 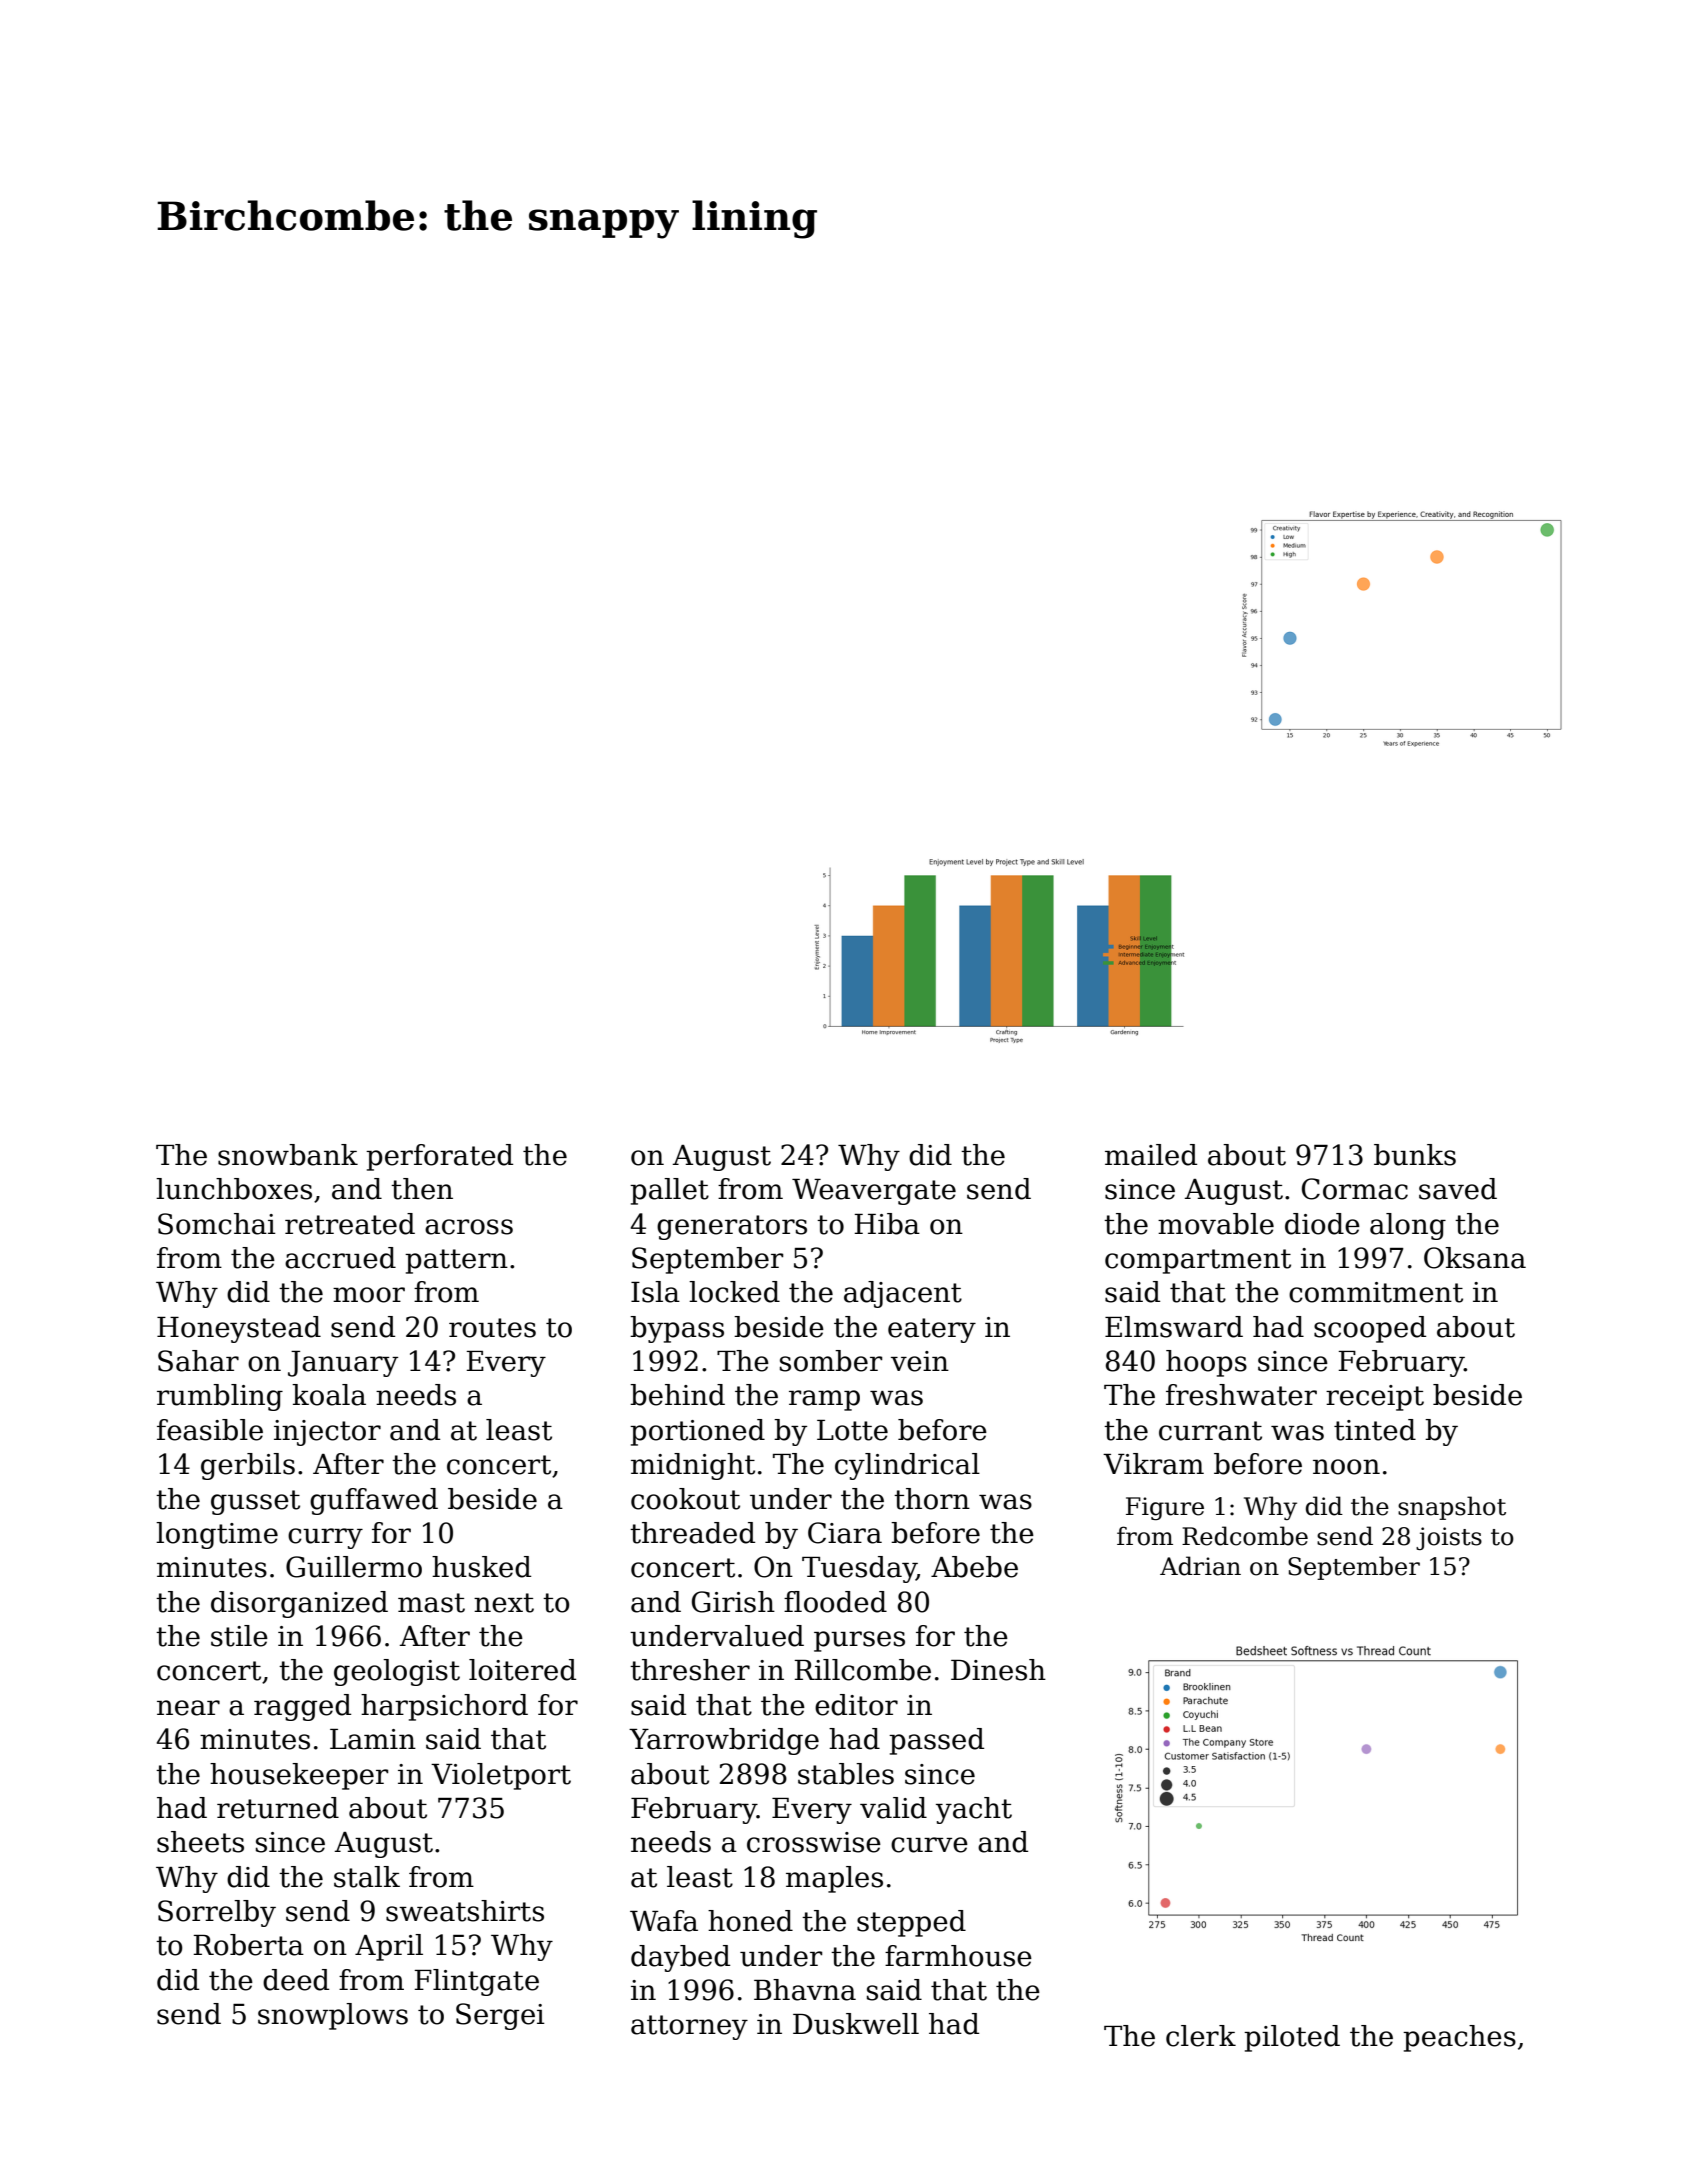 What do you see at coordinates (481, 1567) in the page?
I see `husked` at bounding box center [481, 1567].
